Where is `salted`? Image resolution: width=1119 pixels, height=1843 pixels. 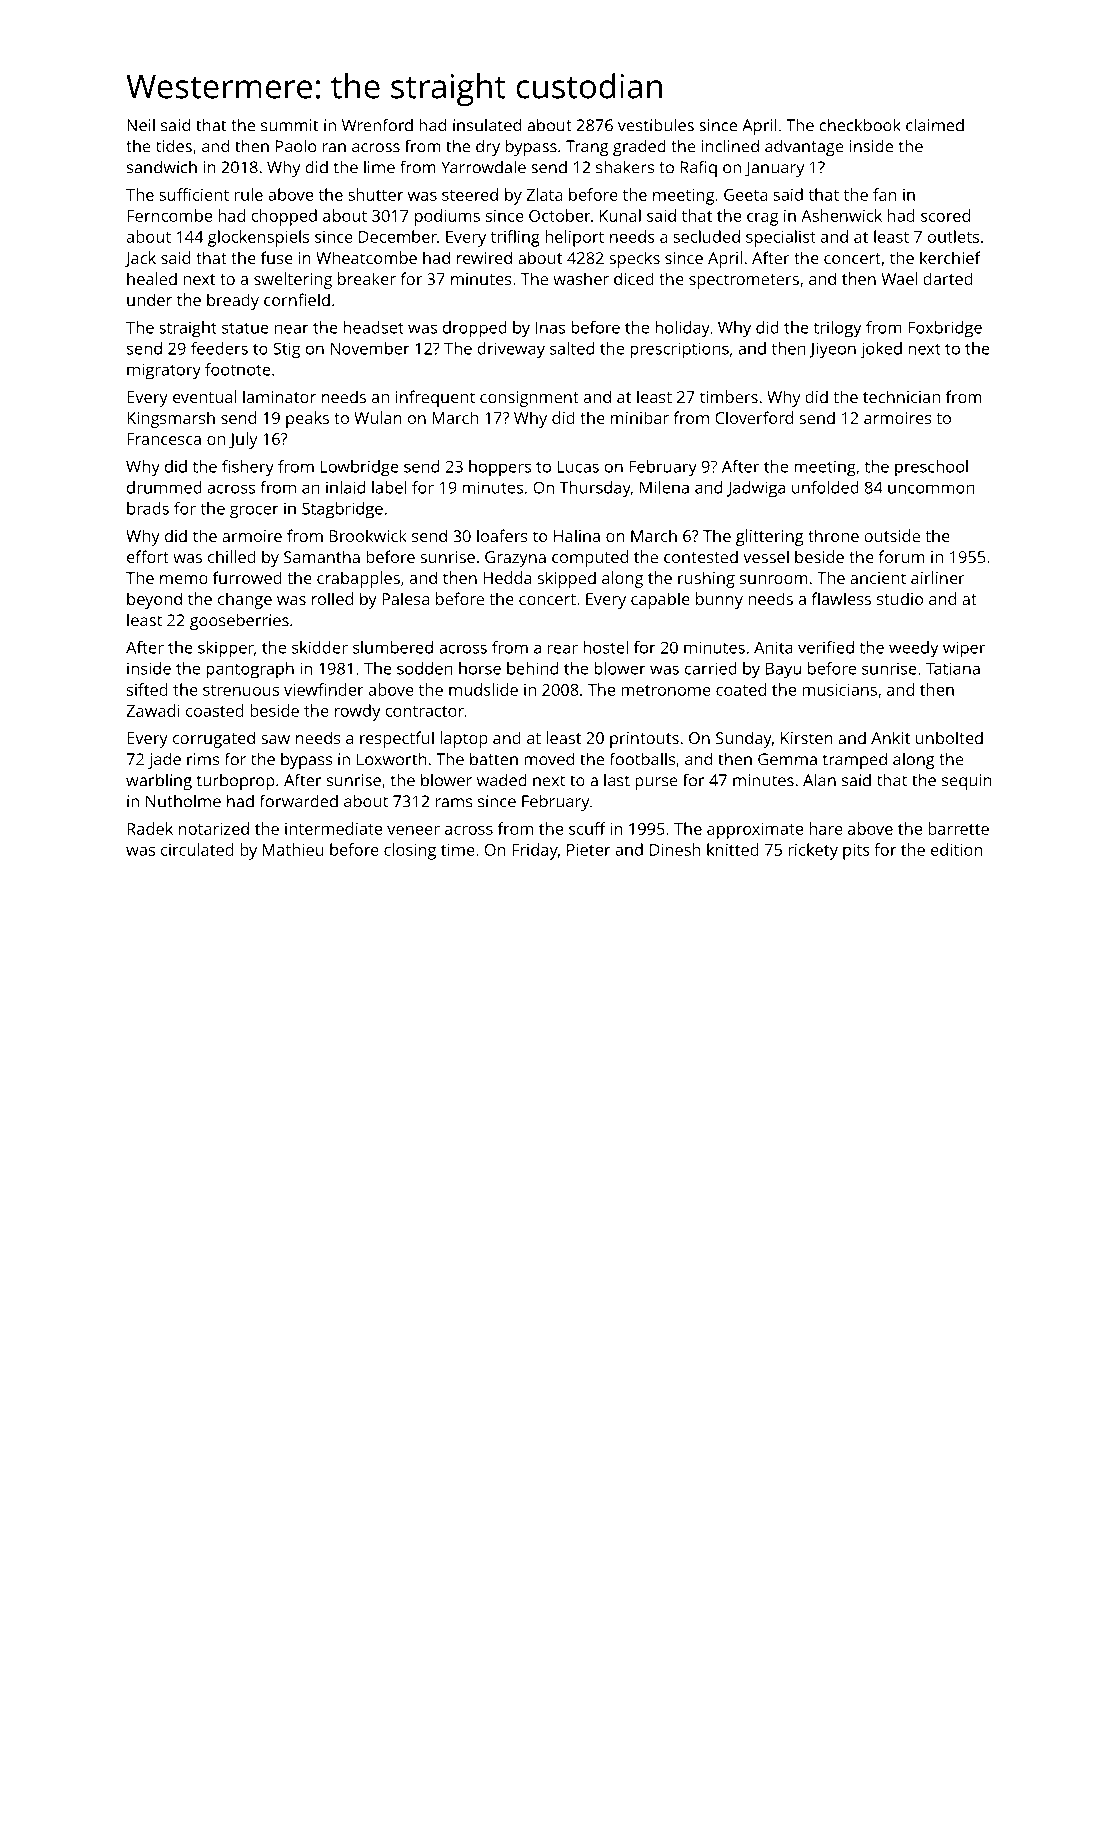
salted is located at coordinates (572, 348).
